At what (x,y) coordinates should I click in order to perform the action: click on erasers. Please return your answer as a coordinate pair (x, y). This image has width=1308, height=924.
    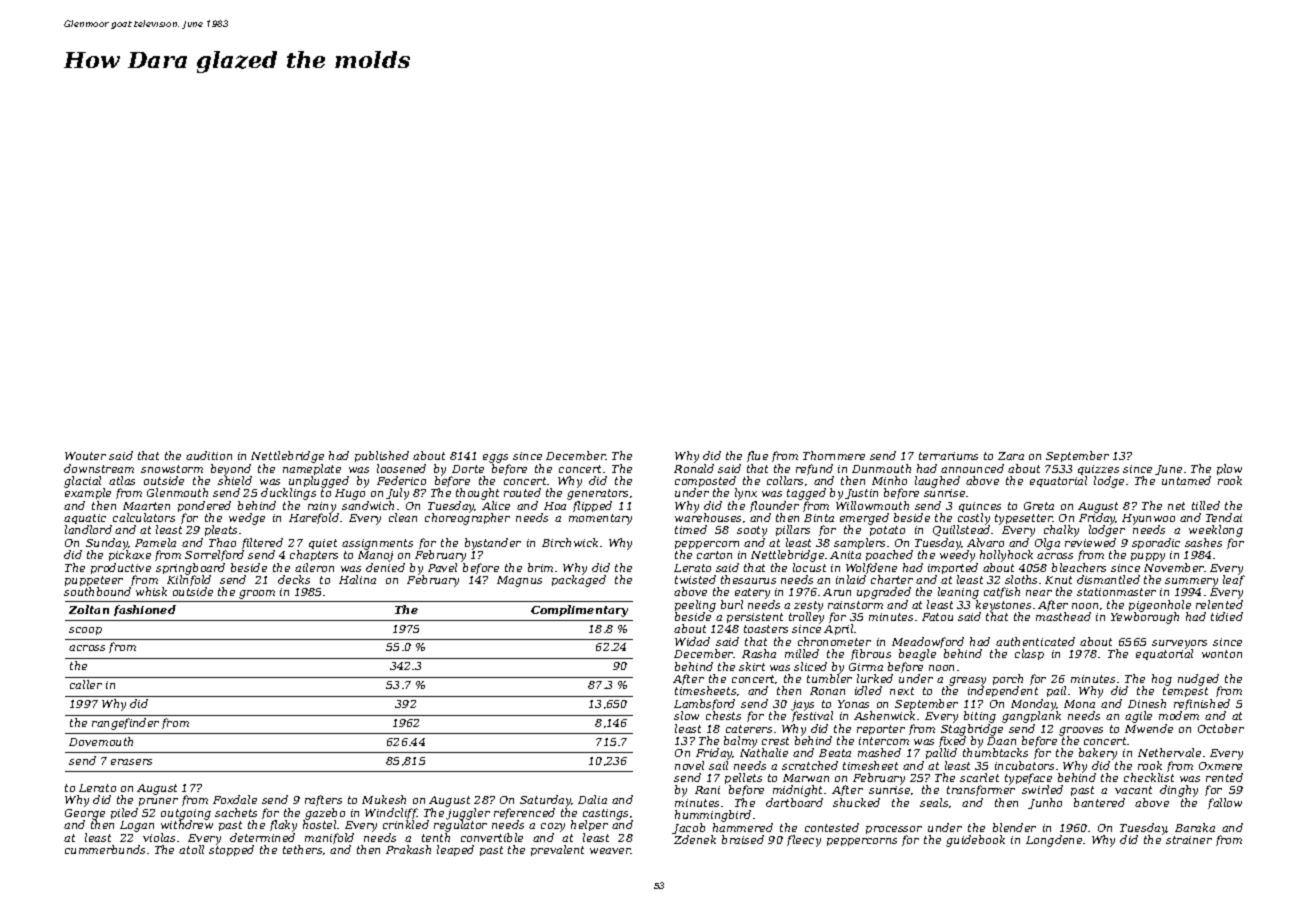
    Looking at the image, I should click on (131, 762).
